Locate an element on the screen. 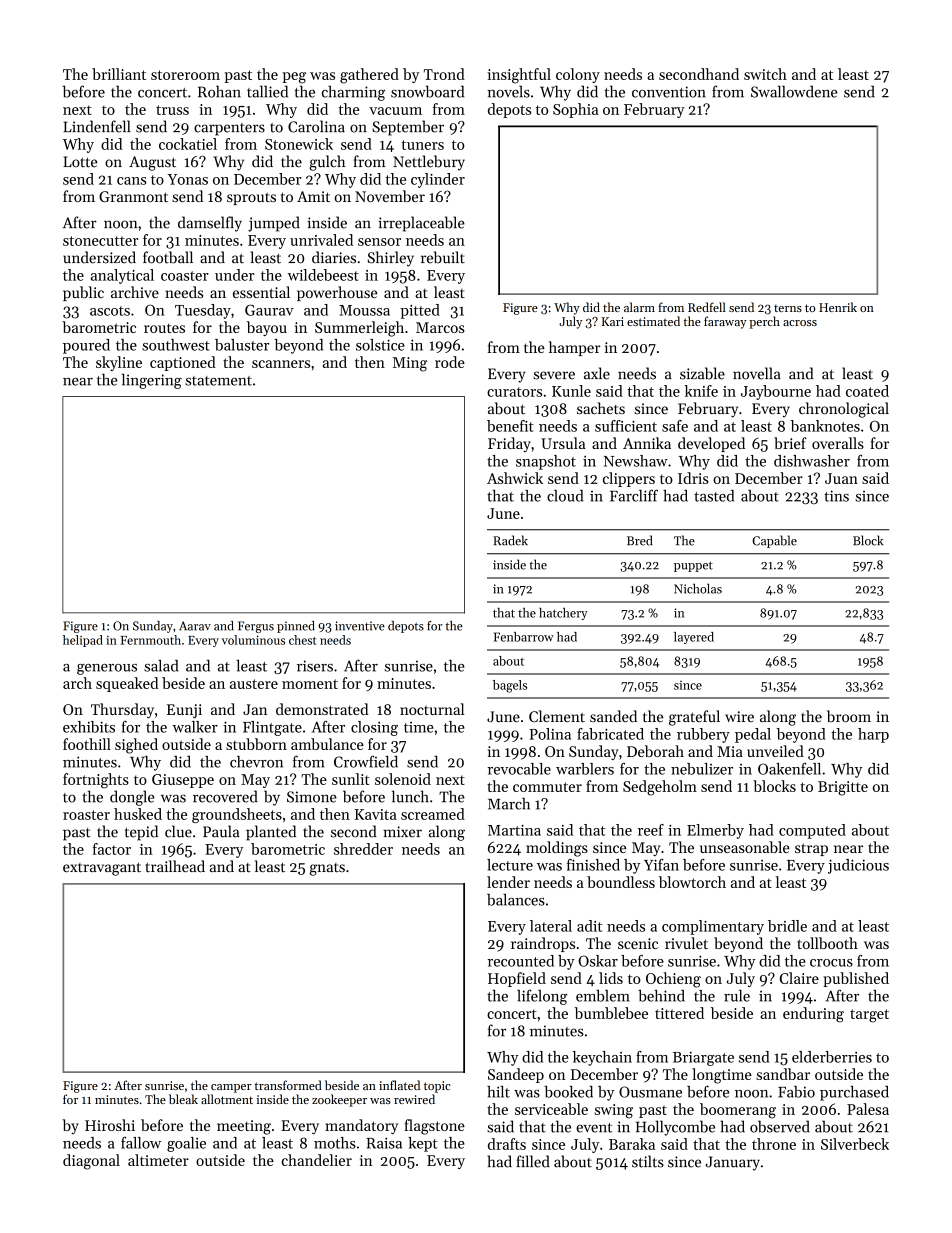 Image resolution: width=952 pixels, height=1233 pixels. fortnights is located at coordinates (96, 781).
